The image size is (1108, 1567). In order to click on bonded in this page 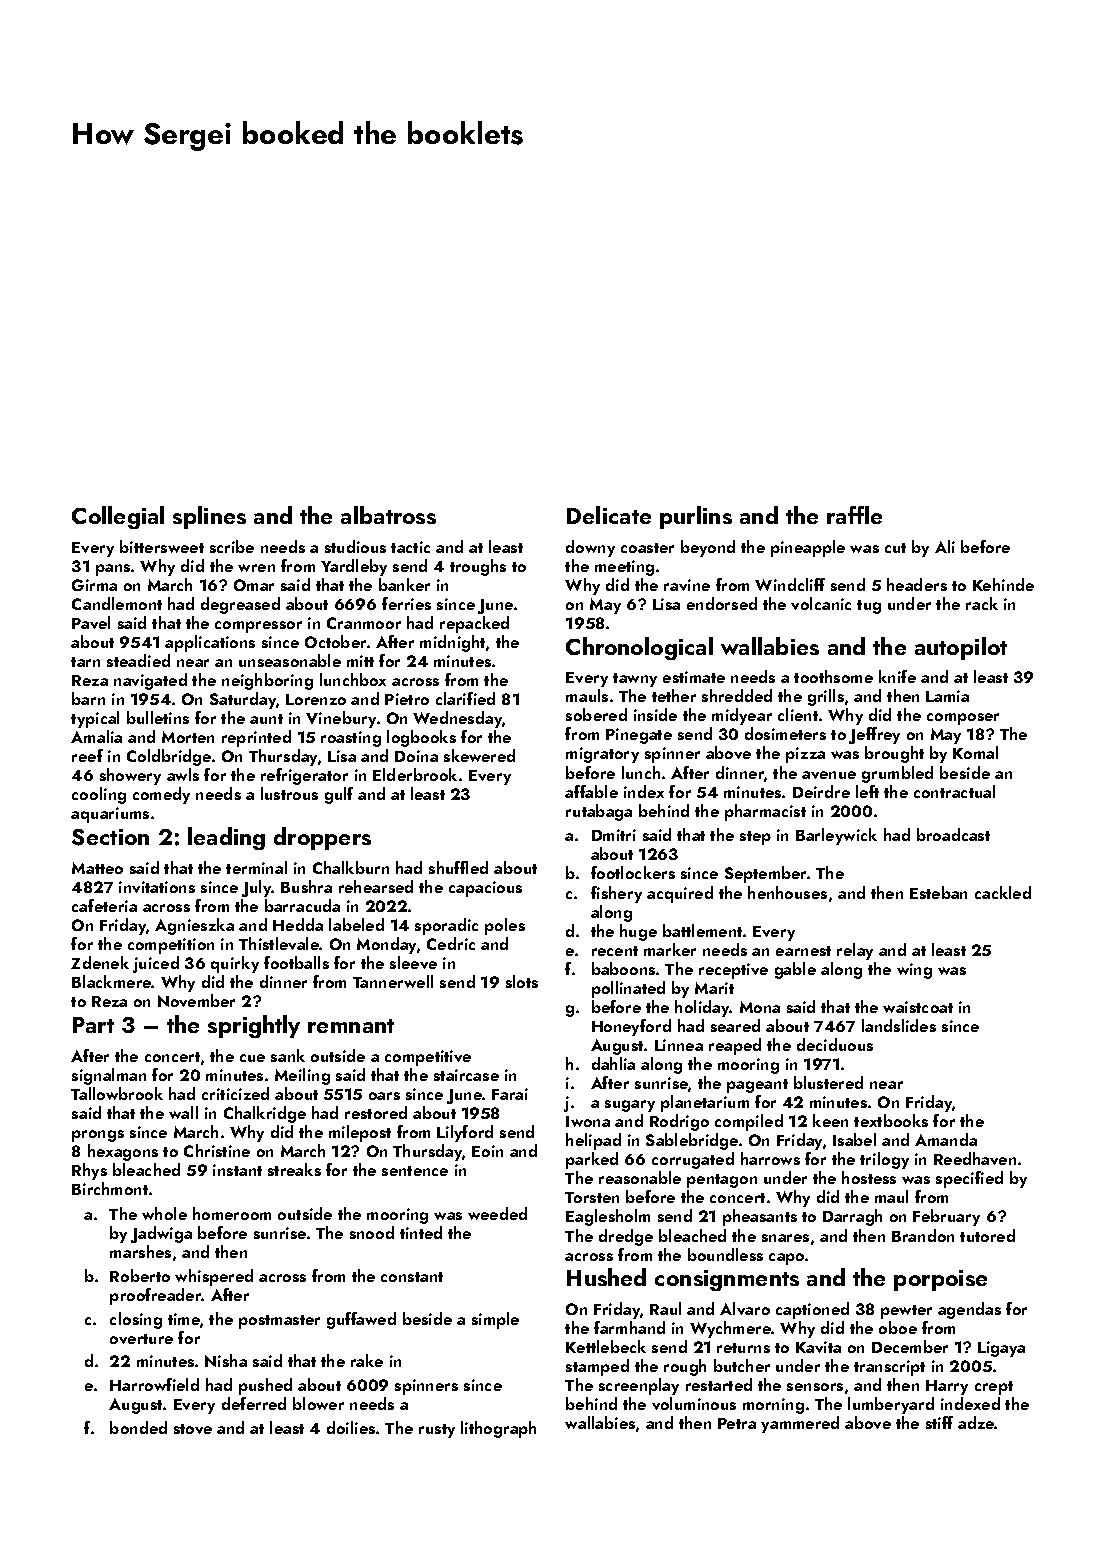, I will do `click(138, 1427)`.
